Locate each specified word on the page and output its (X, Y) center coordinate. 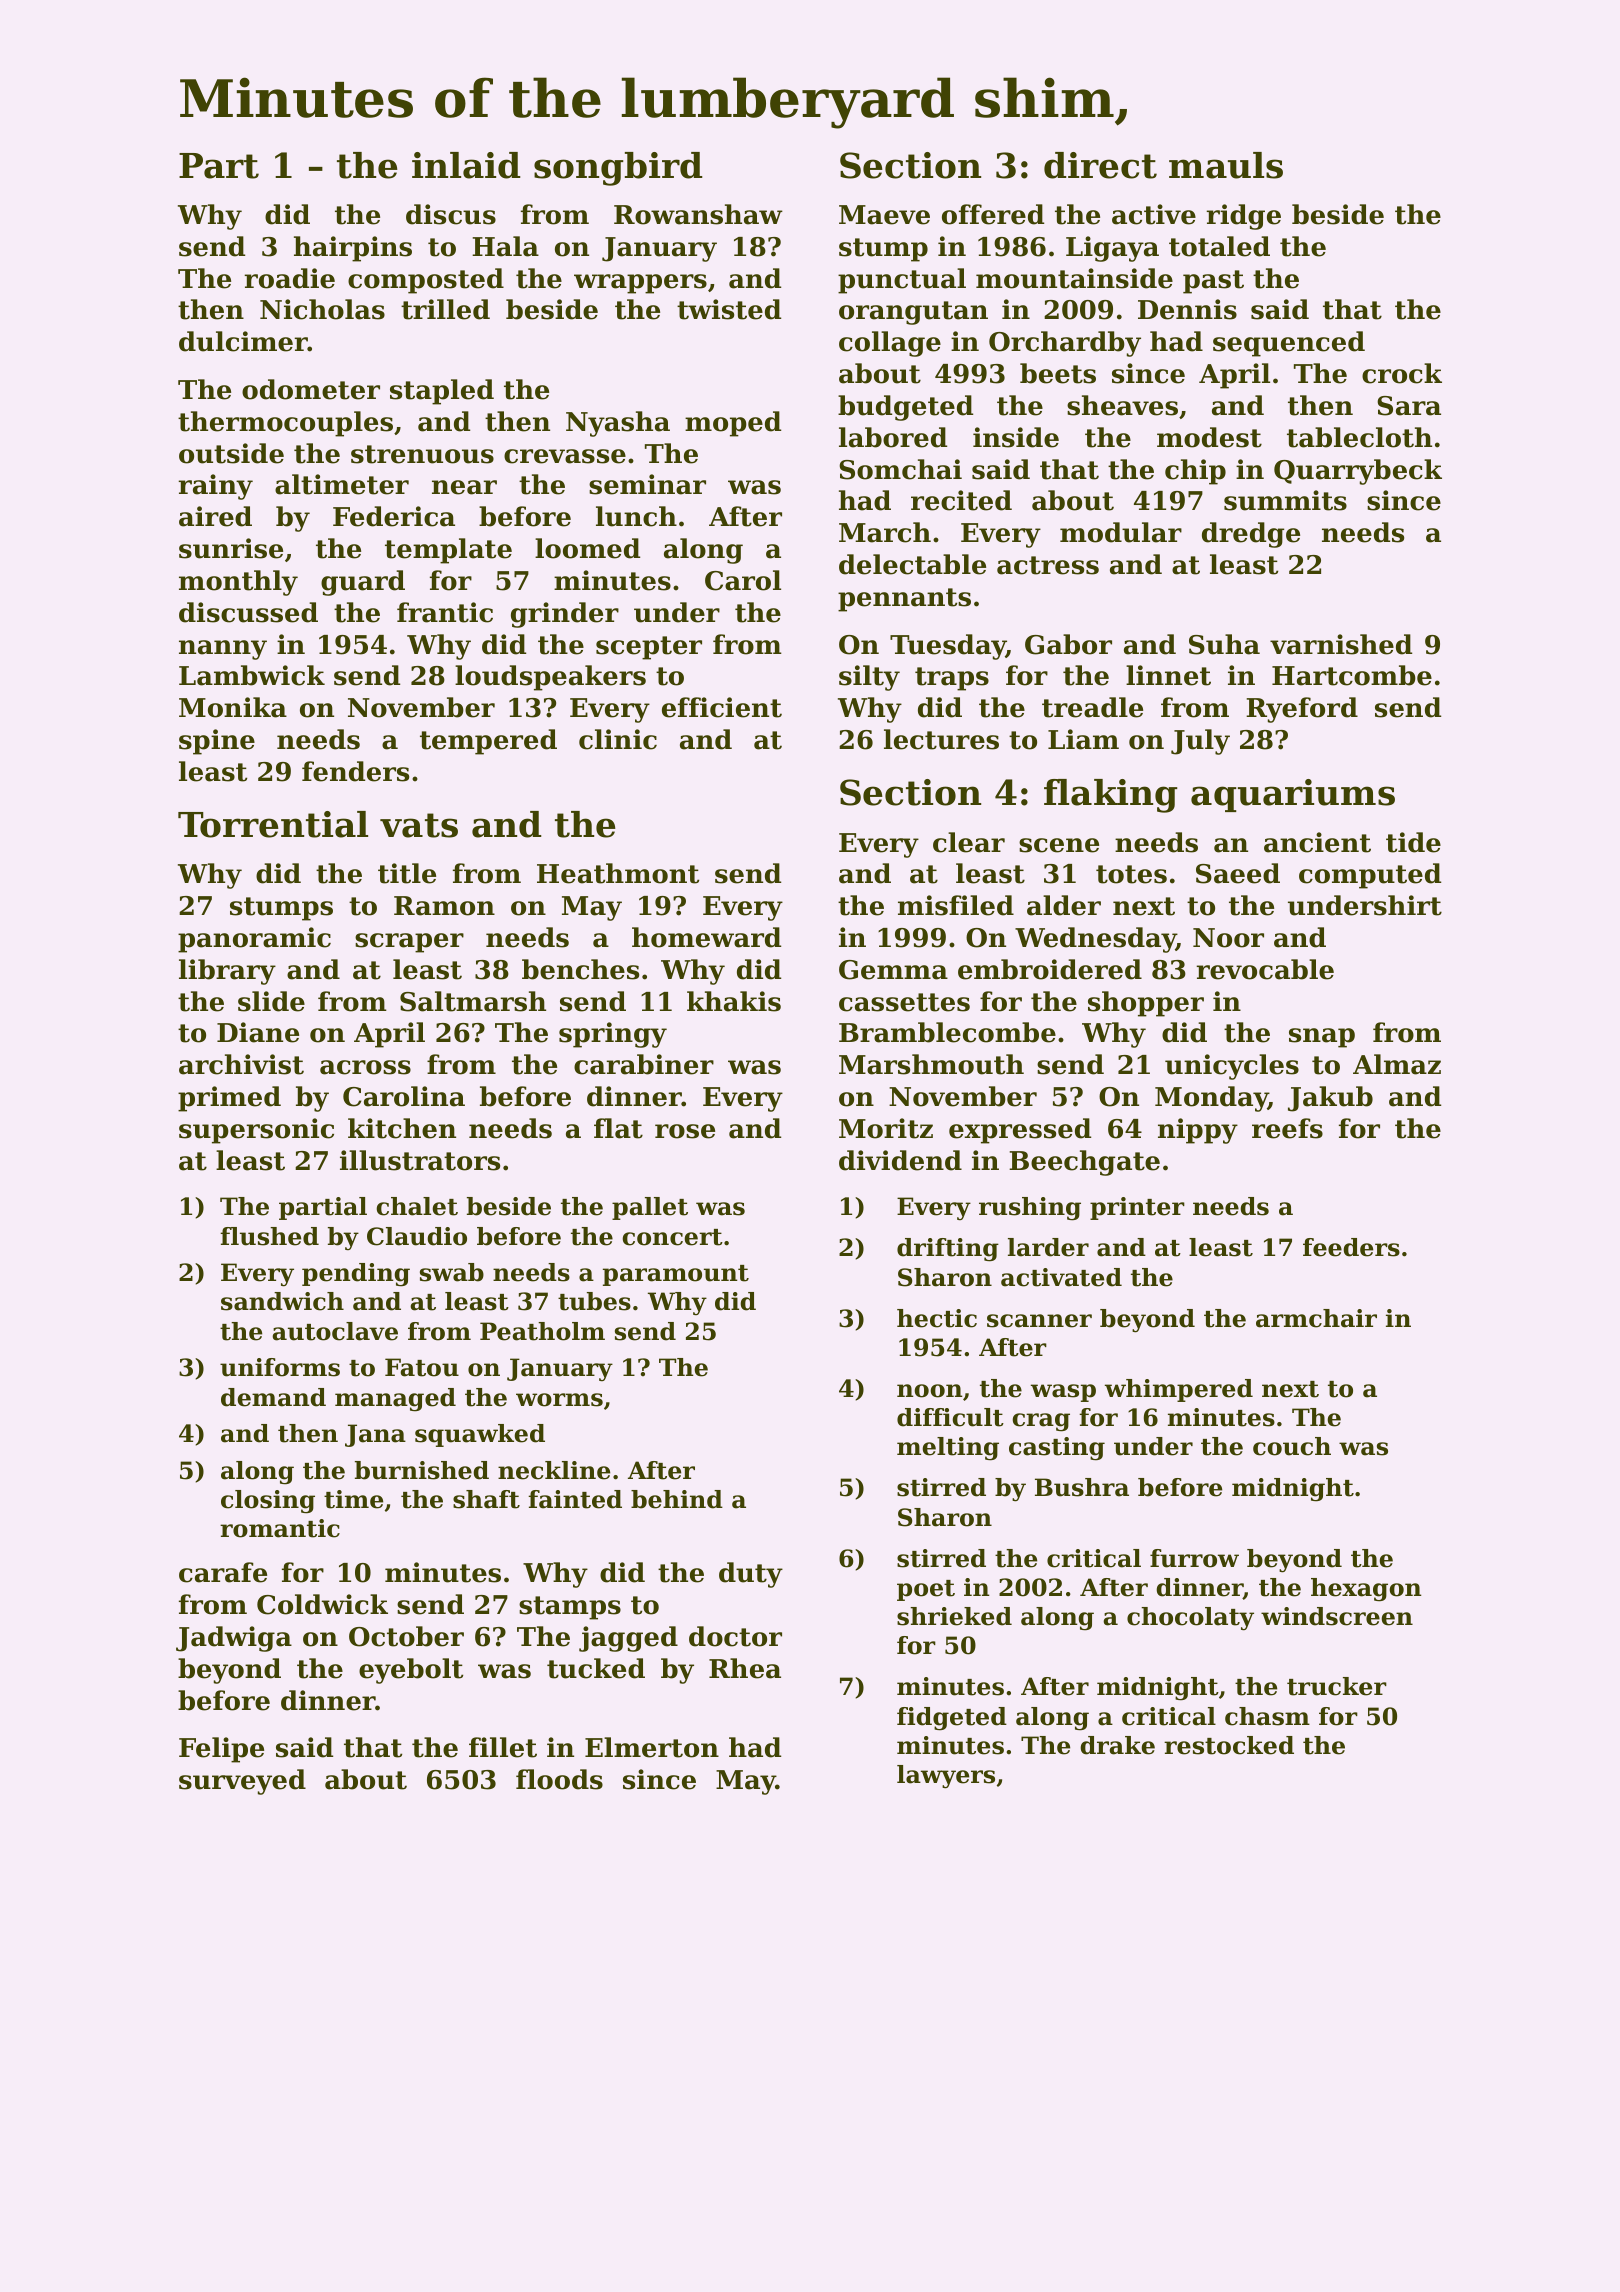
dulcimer (243, 341)
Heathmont (618, 873)
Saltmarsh (473, 1001)
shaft (486, 1499)
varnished (1341, 644)
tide (1413, 842)
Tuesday (948, 647)
